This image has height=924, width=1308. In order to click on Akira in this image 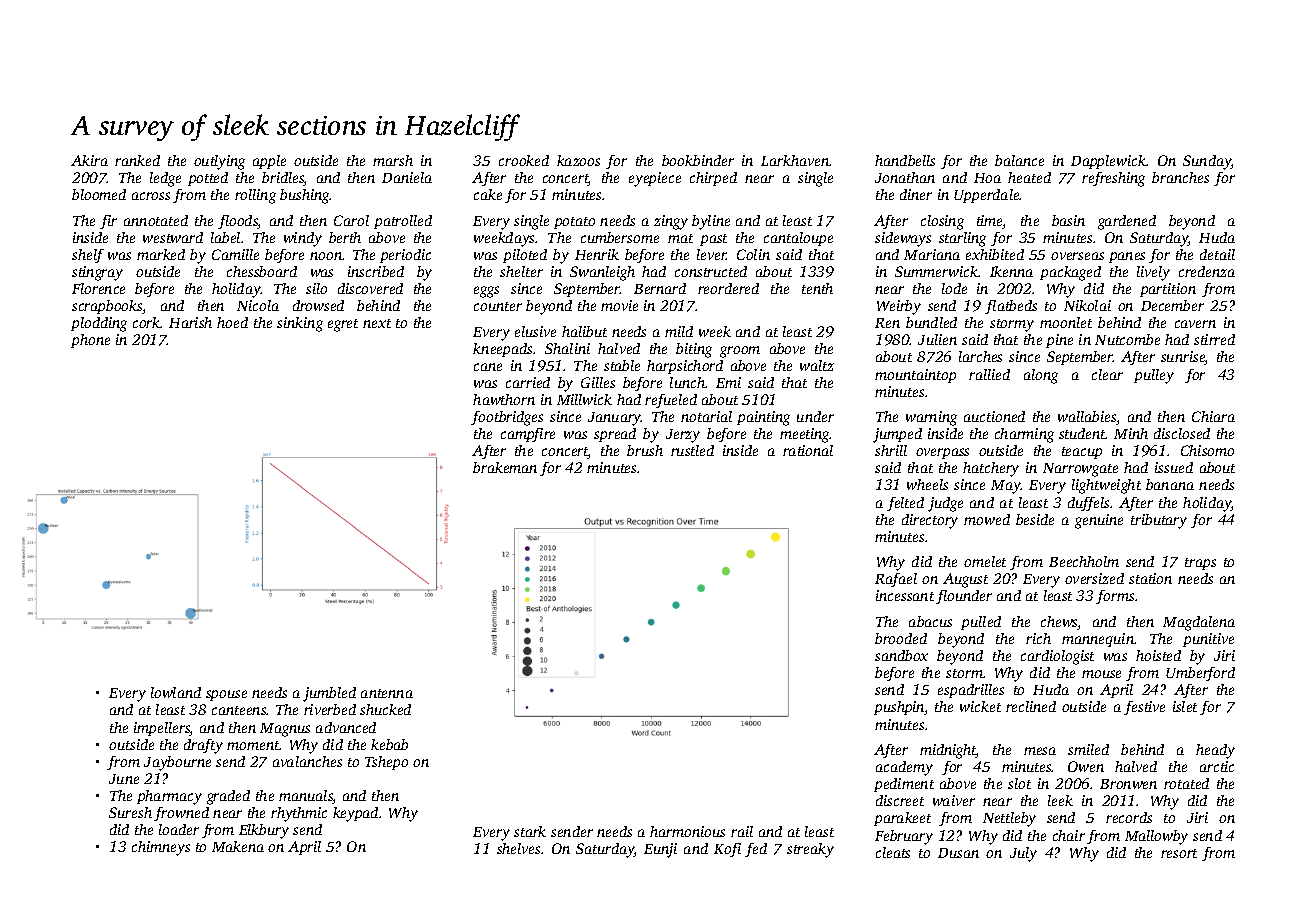, I will do `click(89, 160)`.
